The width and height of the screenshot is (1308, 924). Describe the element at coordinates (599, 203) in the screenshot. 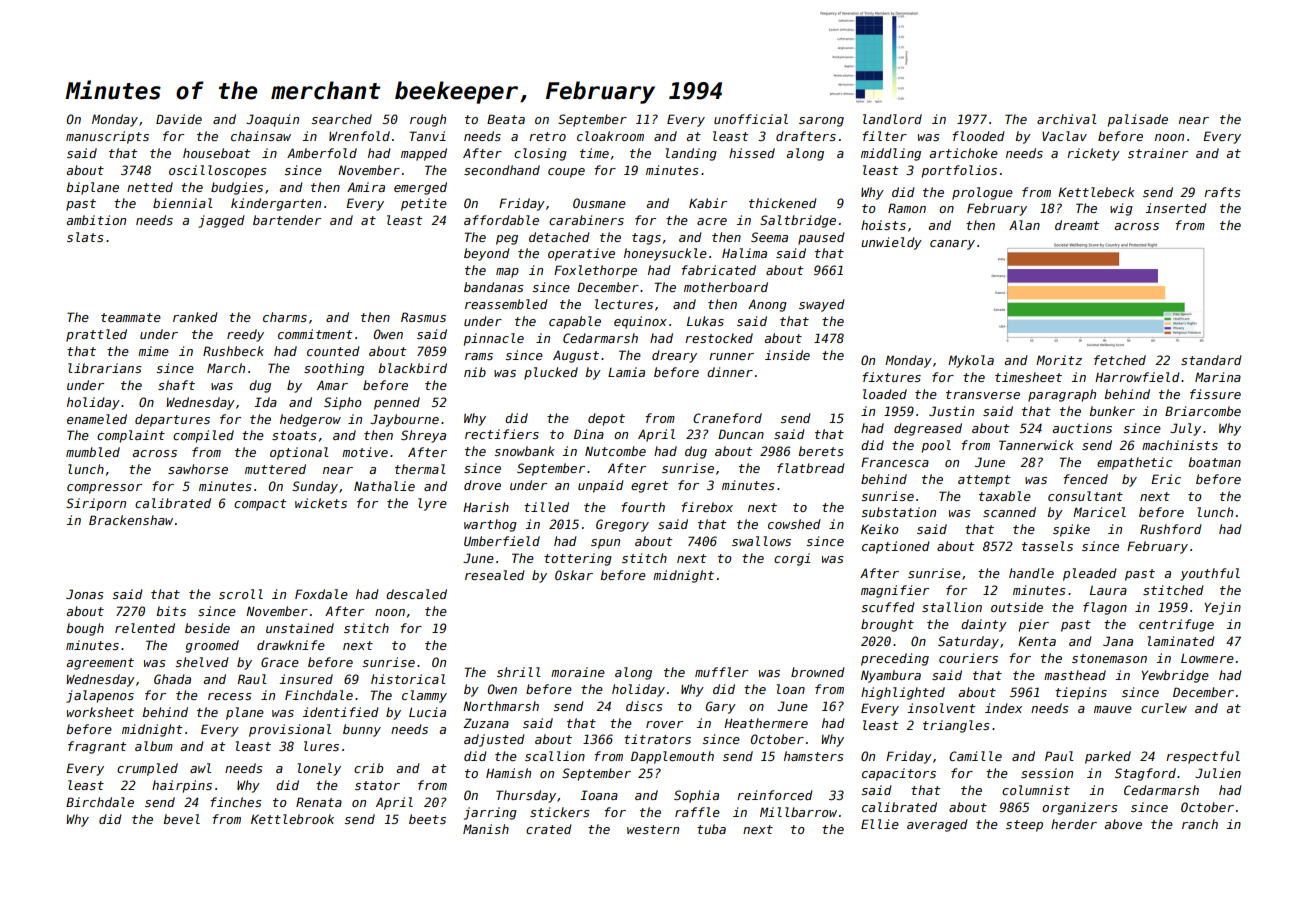

I see `Ousmane` at that location.
